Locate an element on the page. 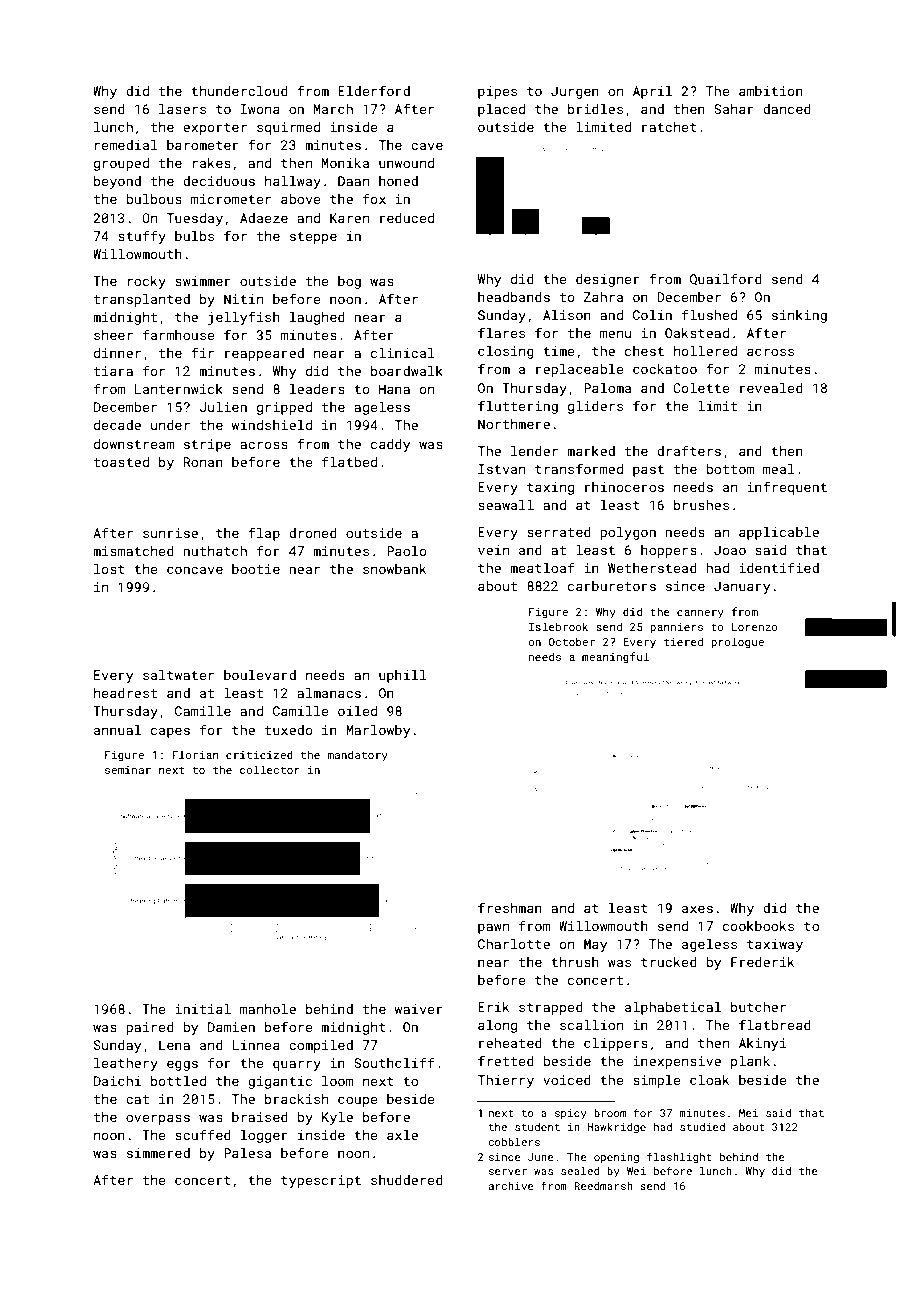 The width and height of the page is (924, 1308). axle is located at coordinates (402, 1135).
